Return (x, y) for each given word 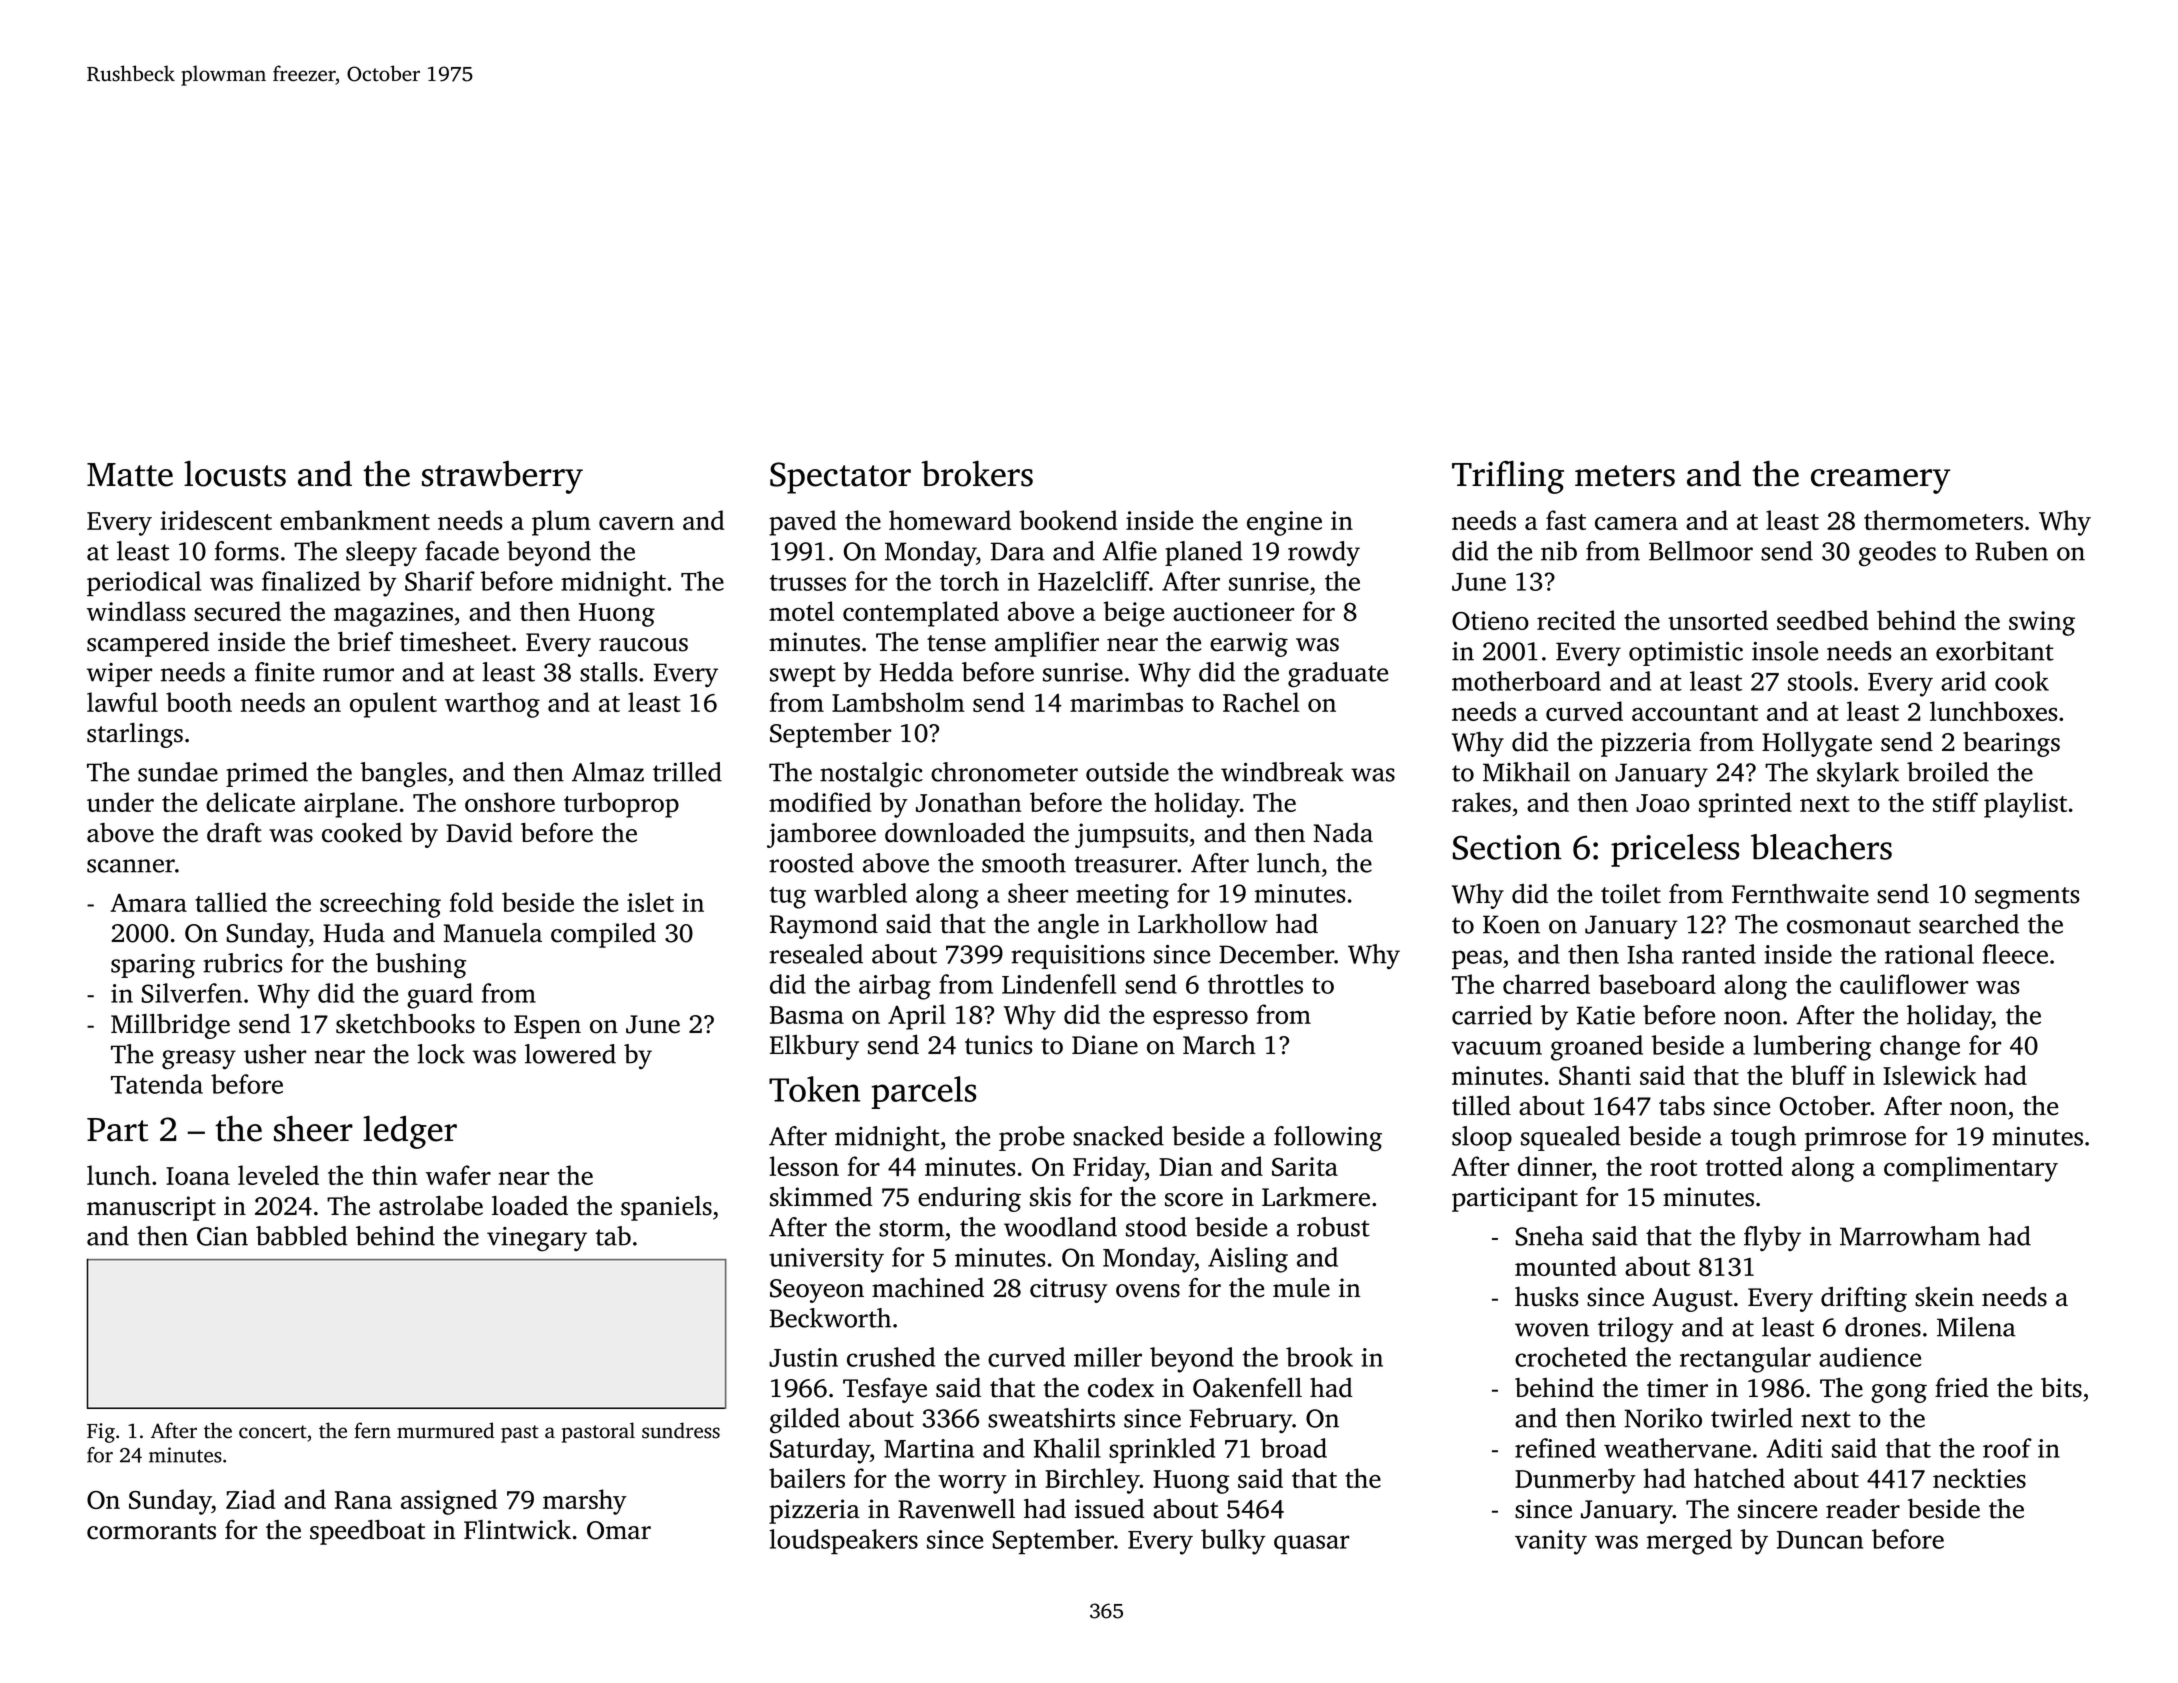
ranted (1719, 954)
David (479, 833)
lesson (804, 1166)
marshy (585, 1502)
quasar (1311, 1544)
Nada (1343, 833)
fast (1566, 520)
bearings (2011, 744)
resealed (816, 954)
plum (561, 523)
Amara (148, 903)
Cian (222, 1236)
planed (1204, 553)
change (1920, 1048)
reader (1863, 1508)
